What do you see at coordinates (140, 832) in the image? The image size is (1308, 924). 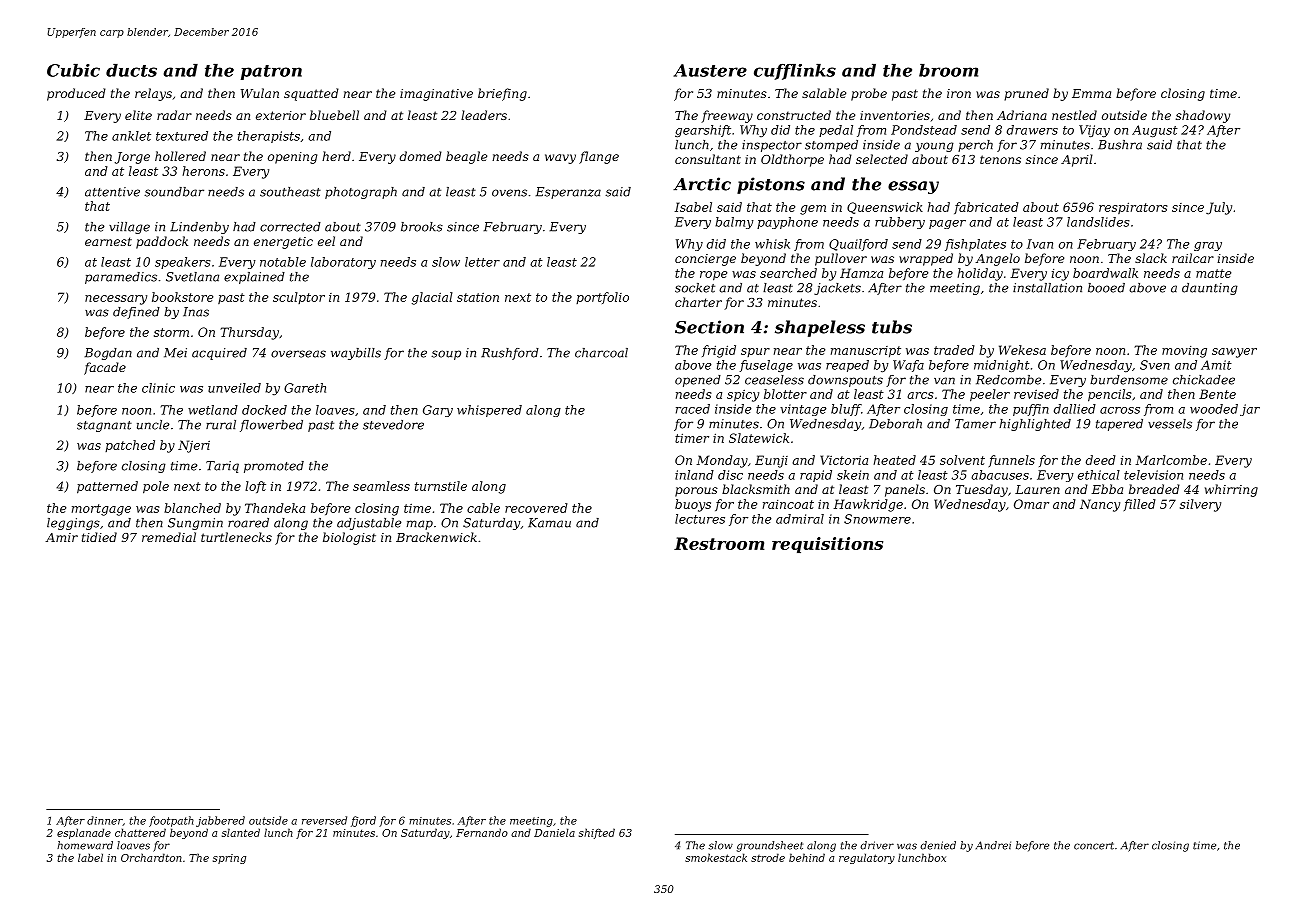 I see `chattered` at bounding box center [140, 832].
